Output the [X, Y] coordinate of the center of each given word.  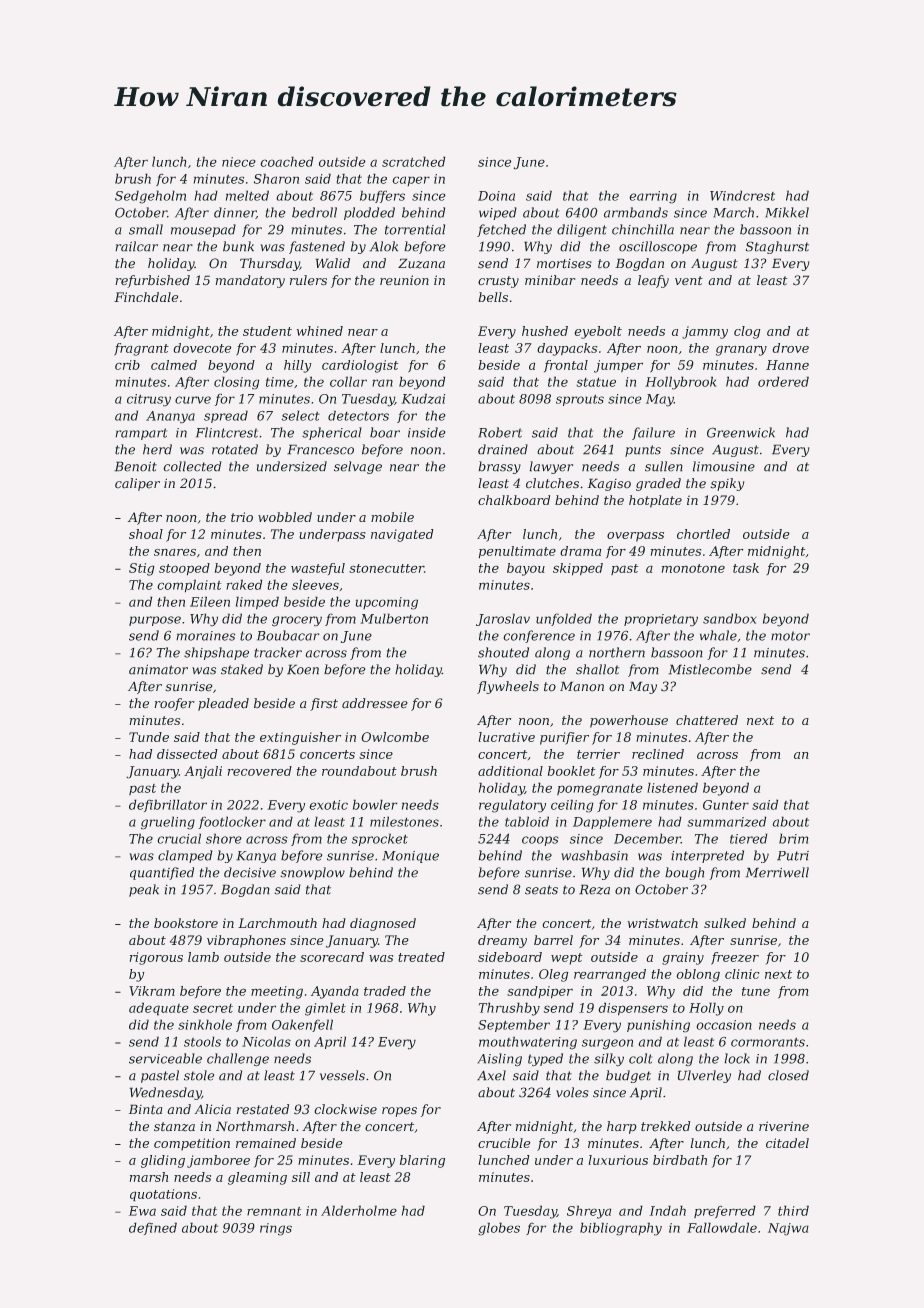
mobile [392, 517]
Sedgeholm [150, 197]
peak [144, 890]
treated [421, 957]
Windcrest [742, 195]
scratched [414, 161]
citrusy [149, 400]
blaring [422, 1161]
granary [741, 350]
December [647, 838]
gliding [163, 1161]
